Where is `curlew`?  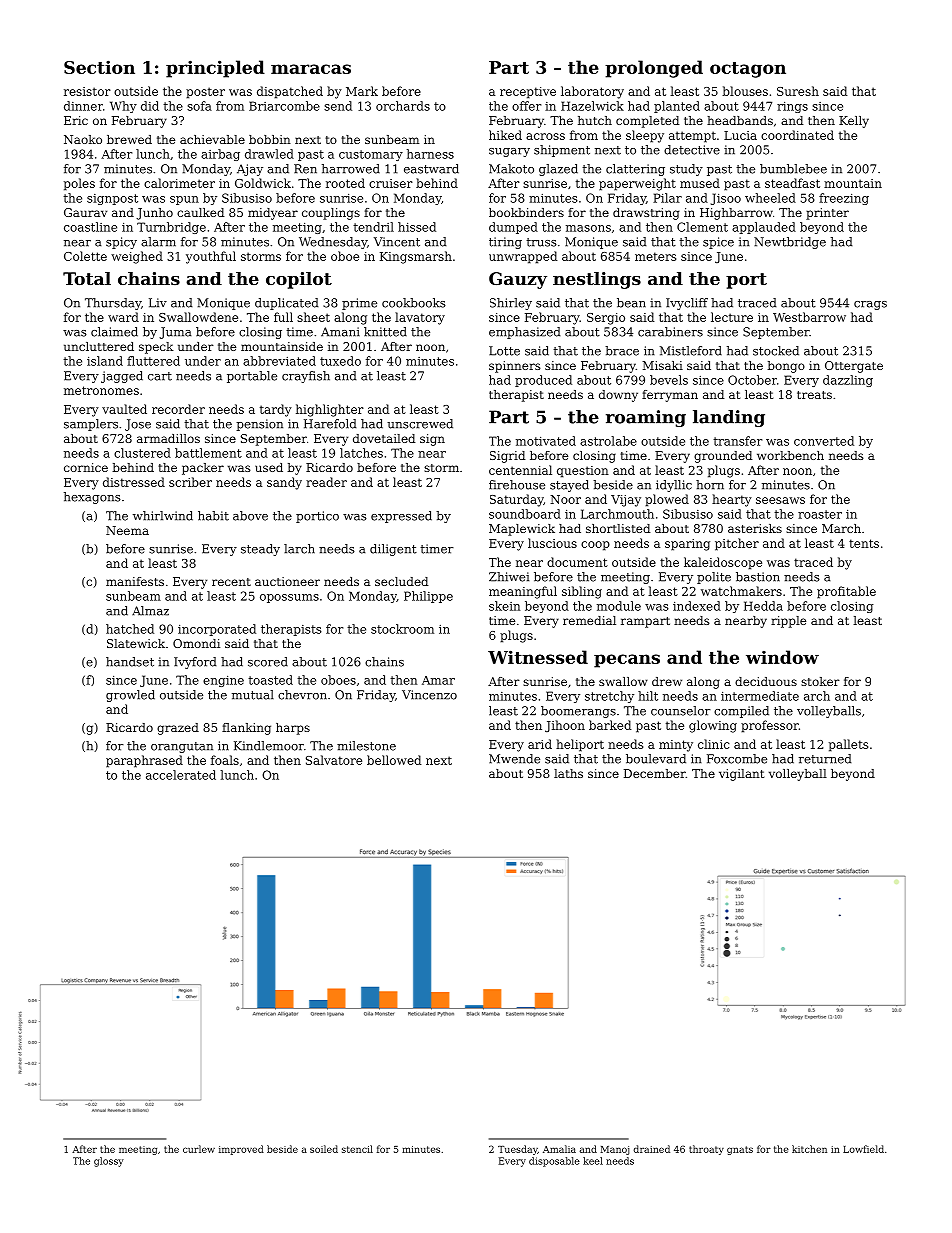
curlew is located at coordinates (199, 1149).
